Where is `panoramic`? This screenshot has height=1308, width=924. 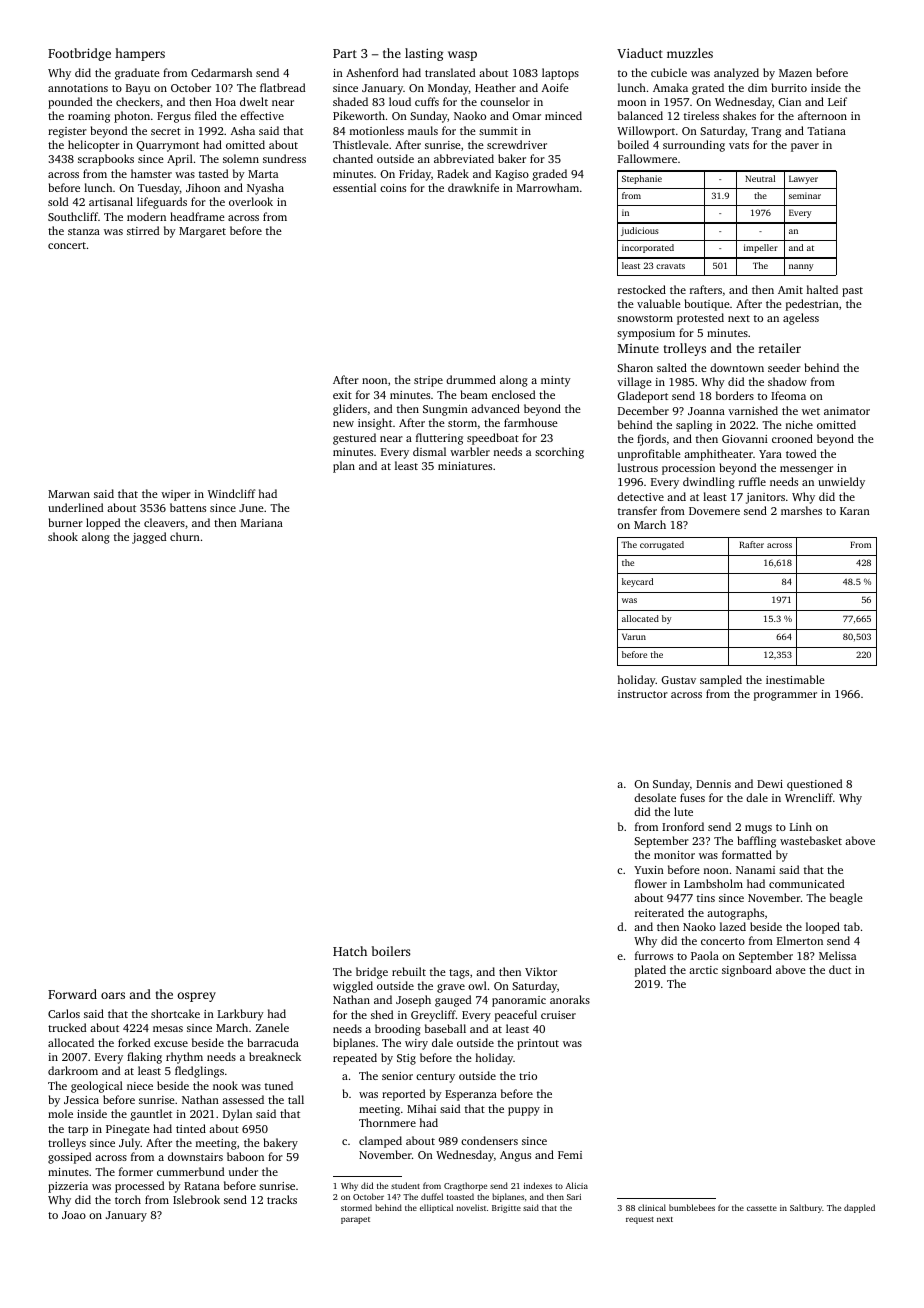 panoramic is located at coordinates (519, 1001).
